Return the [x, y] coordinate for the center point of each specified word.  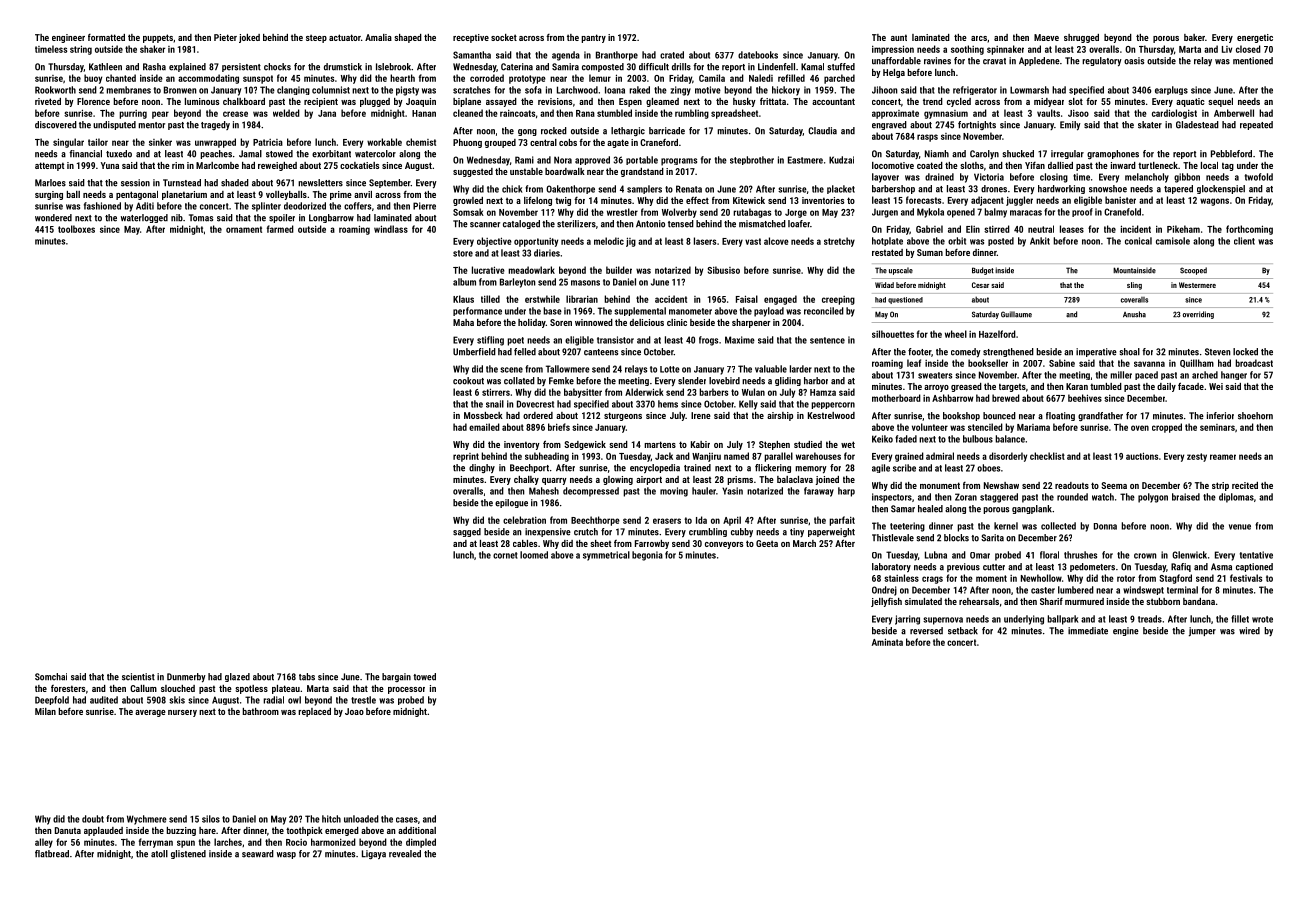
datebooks [758, 55]
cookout [468, 381]
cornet [505, 555]
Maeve [1046, 37]
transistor [615, 340]
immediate [1088, 631]
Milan [45, 711]
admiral [940, 456]
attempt [49, 166]
